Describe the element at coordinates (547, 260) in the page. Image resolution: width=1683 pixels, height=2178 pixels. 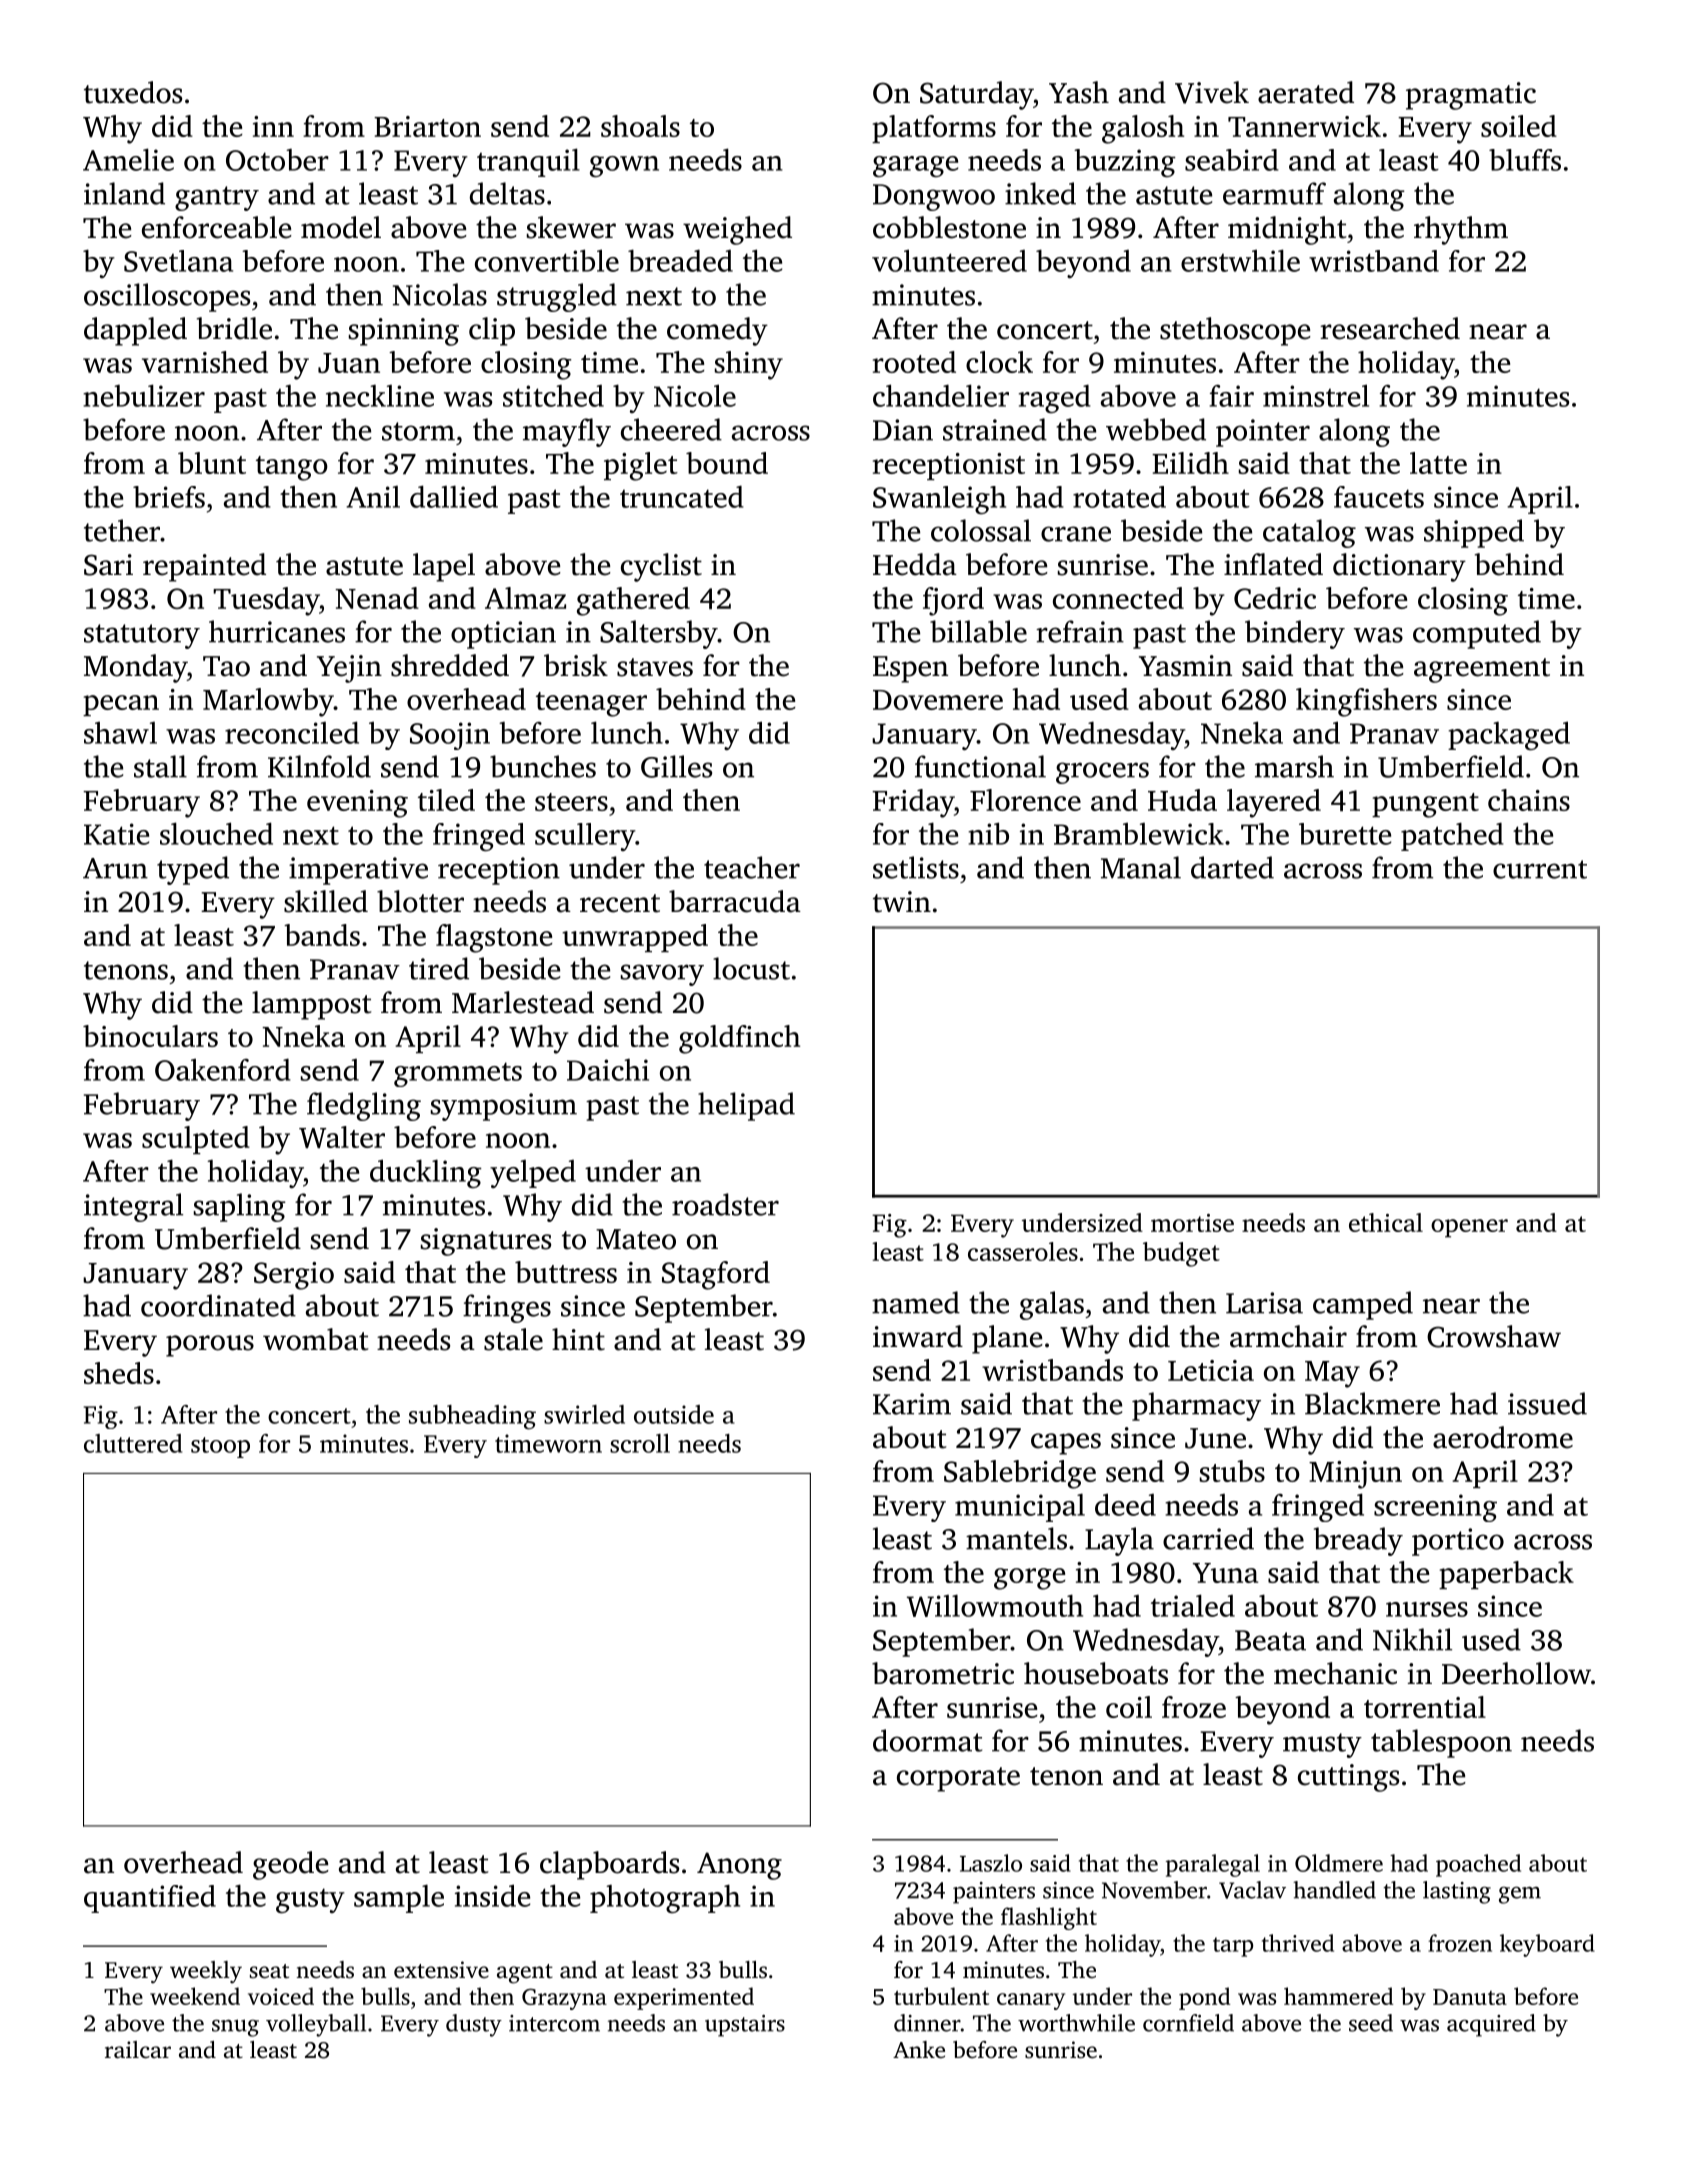
I see `convertible` at that location.
